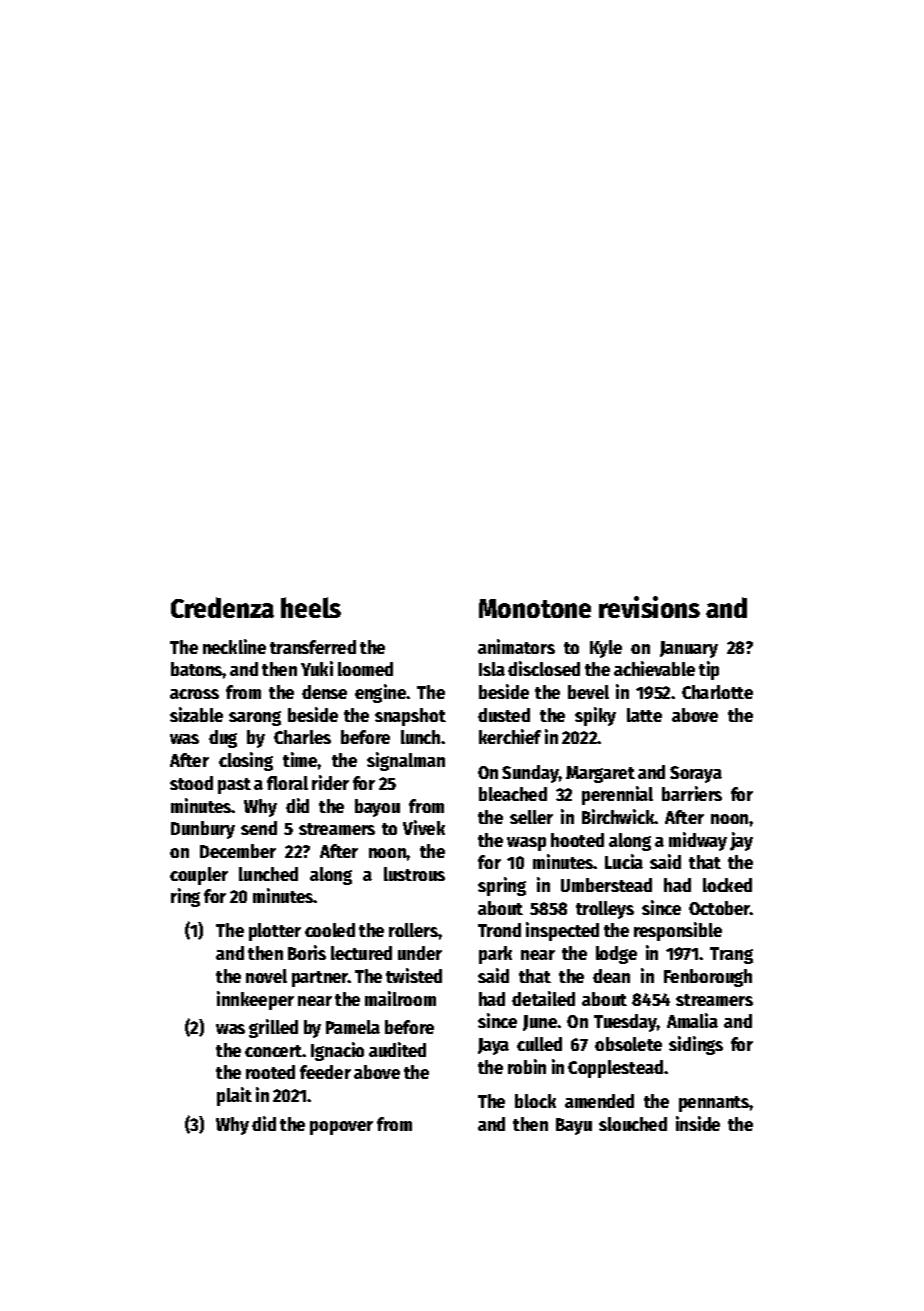  I want to click on popover, so click(341, 1128).
